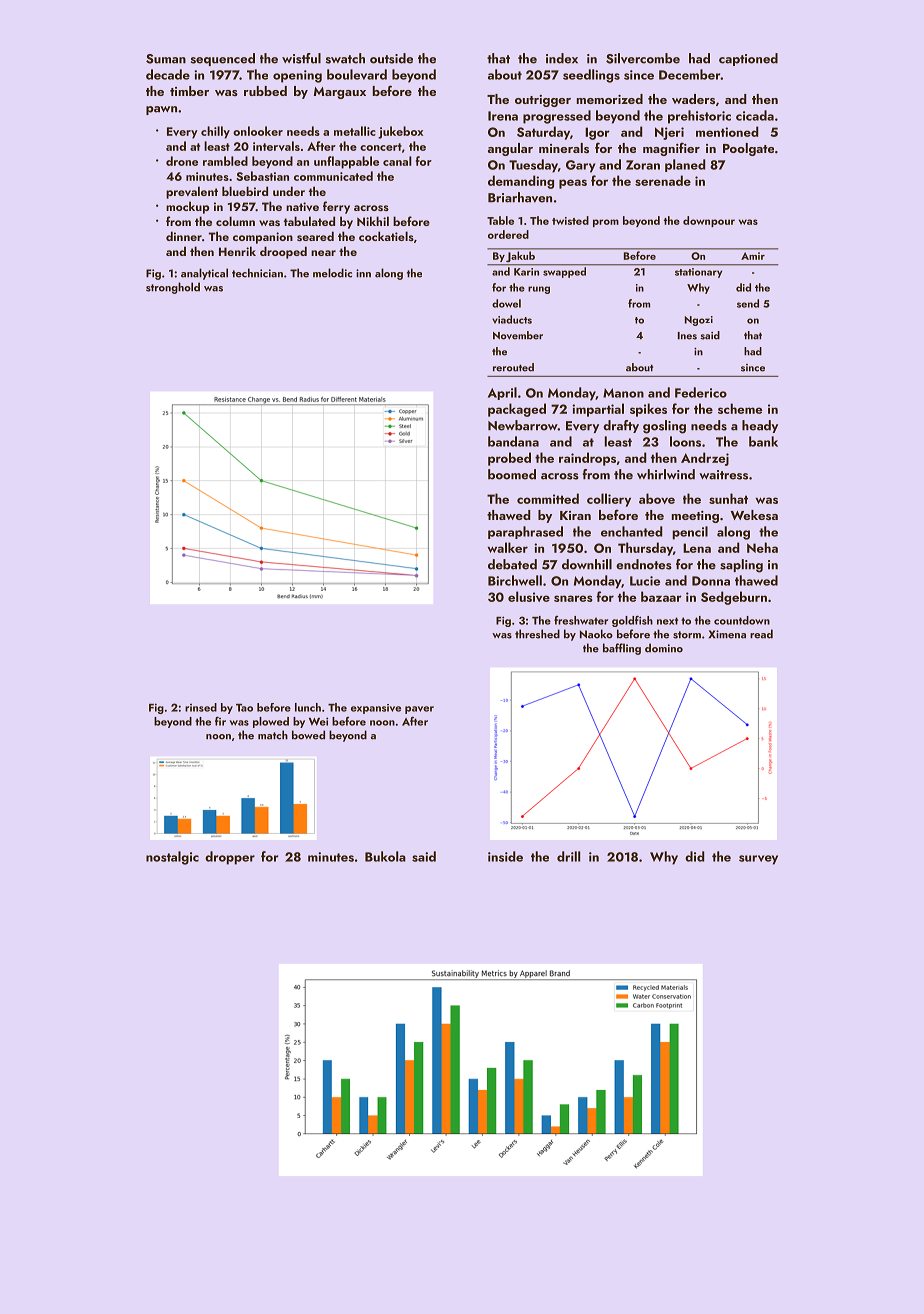 The width and height of the document is (924, 1314). I want to click on drone, so click(182, 161).
